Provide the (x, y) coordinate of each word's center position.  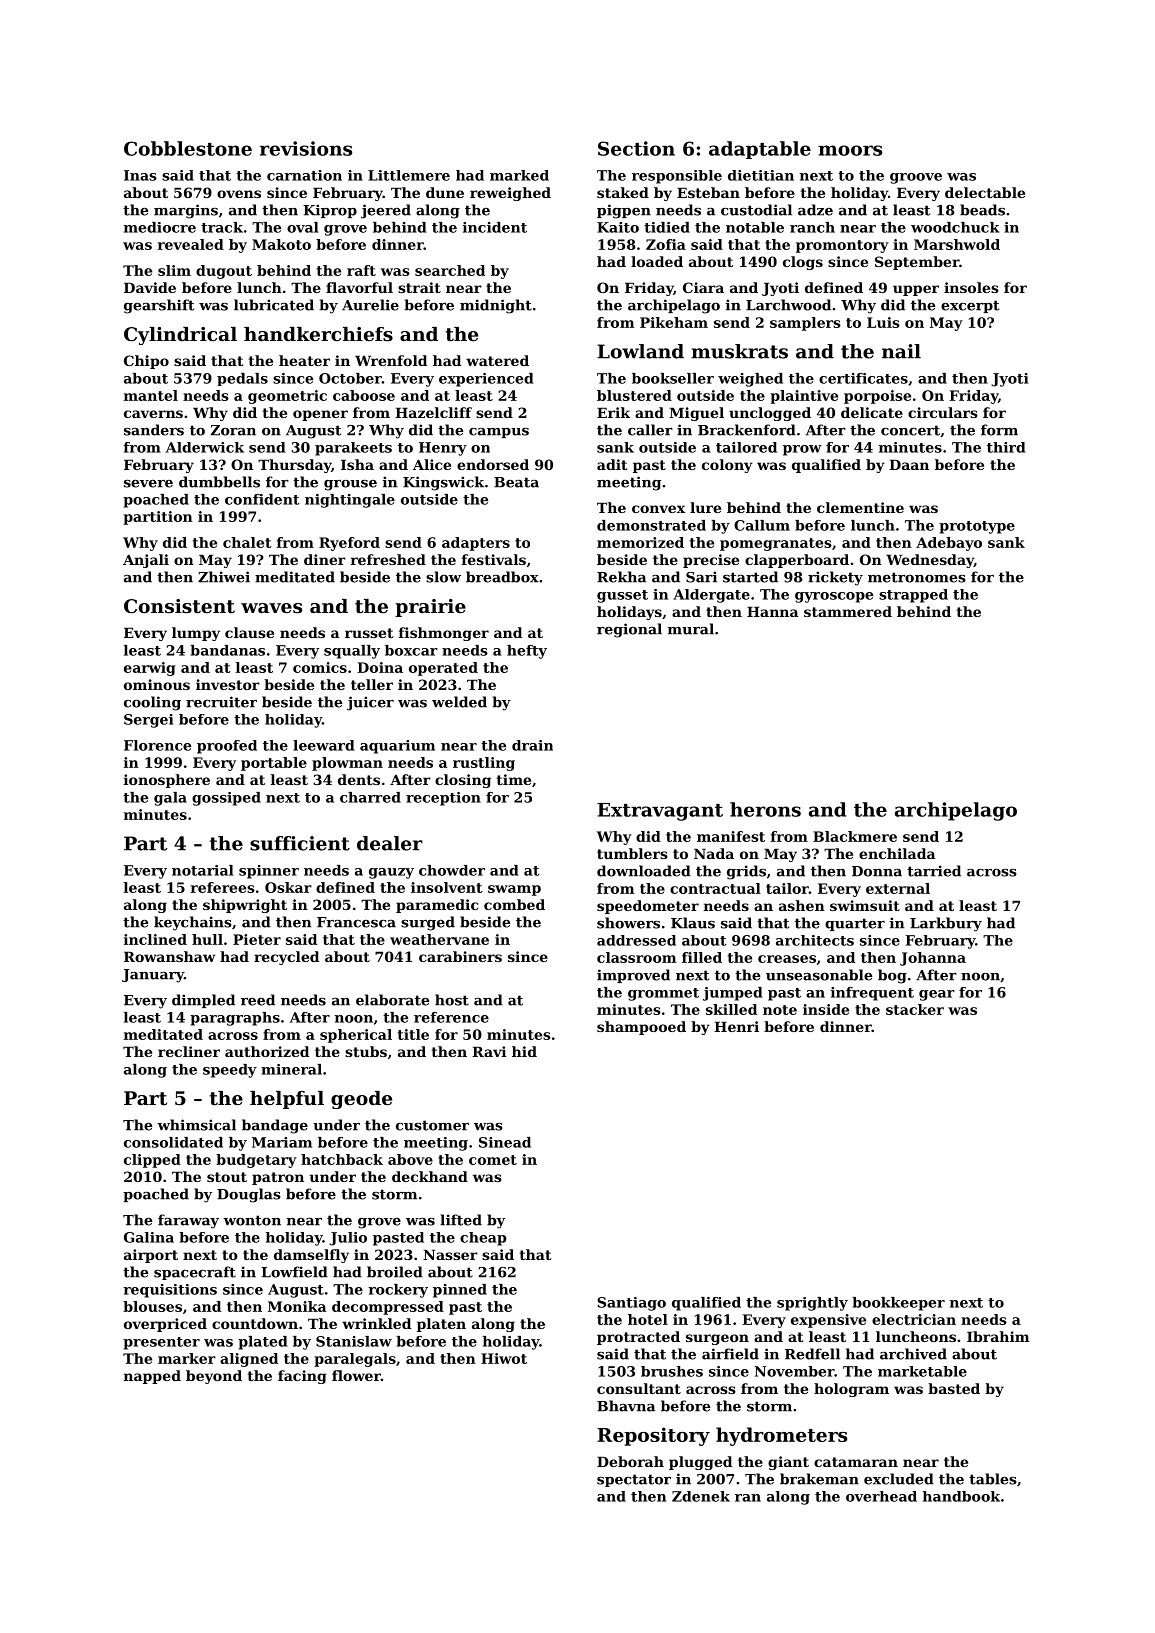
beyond (214, 1377)
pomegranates (776, 544)
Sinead (505, 1142)
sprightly (812, 1304)
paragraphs (235, 1019)
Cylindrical (180, 336)
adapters (476, 544)
